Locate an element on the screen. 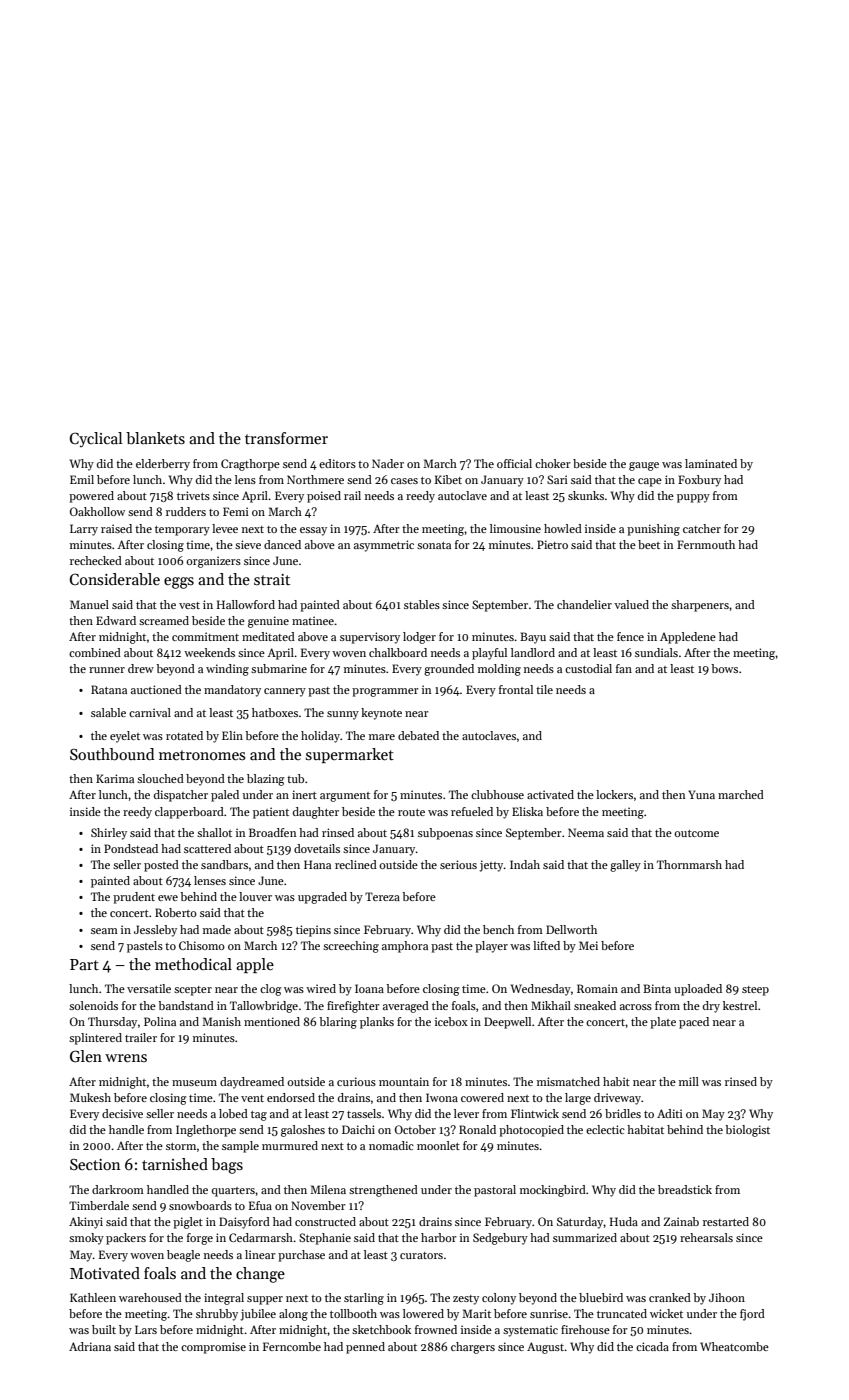  Manish is located at coordinates (221, 1021).
